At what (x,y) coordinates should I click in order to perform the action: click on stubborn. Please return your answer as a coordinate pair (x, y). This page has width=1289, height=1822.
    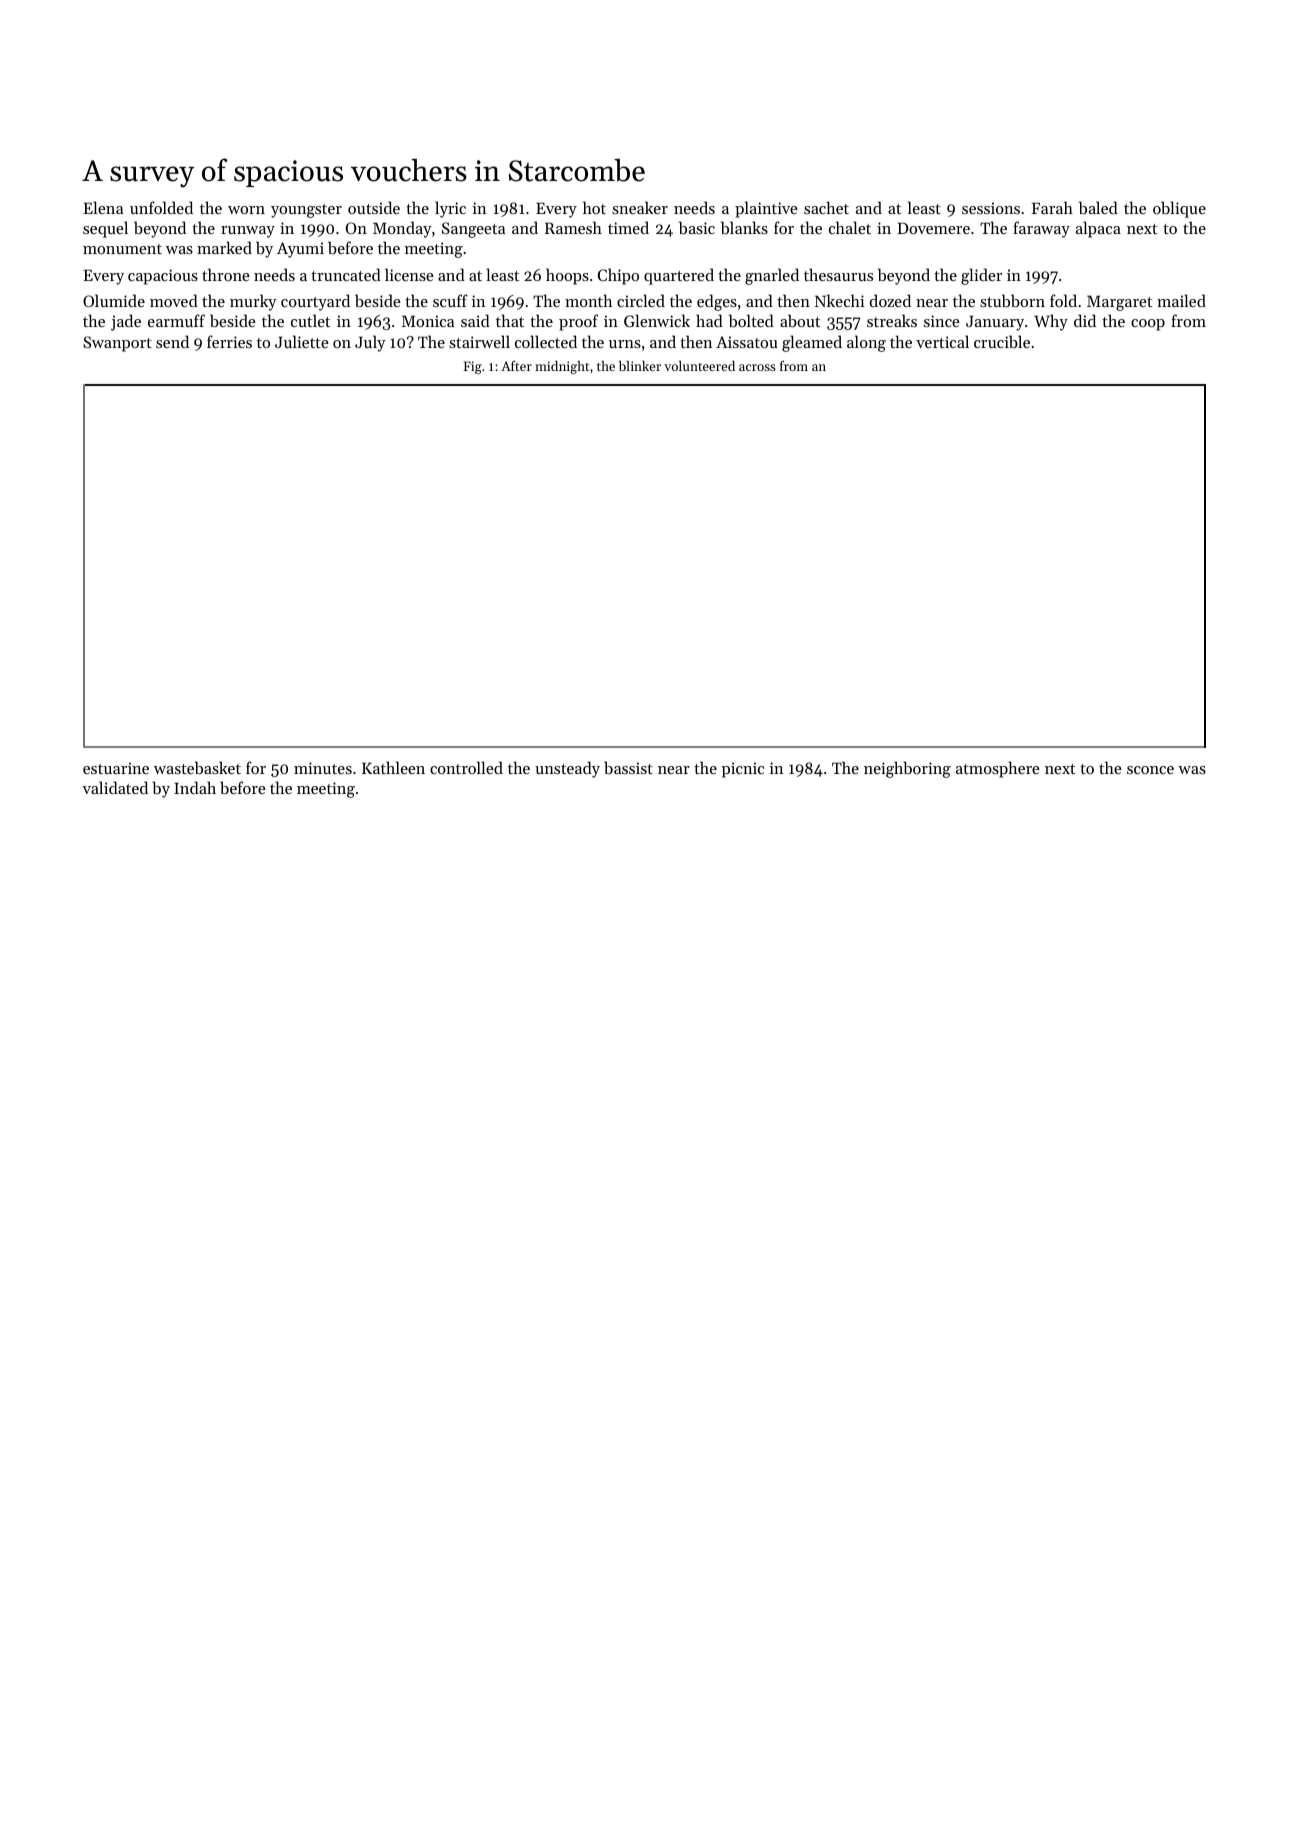
    Looking at the image, I should click on (1012, 300).
